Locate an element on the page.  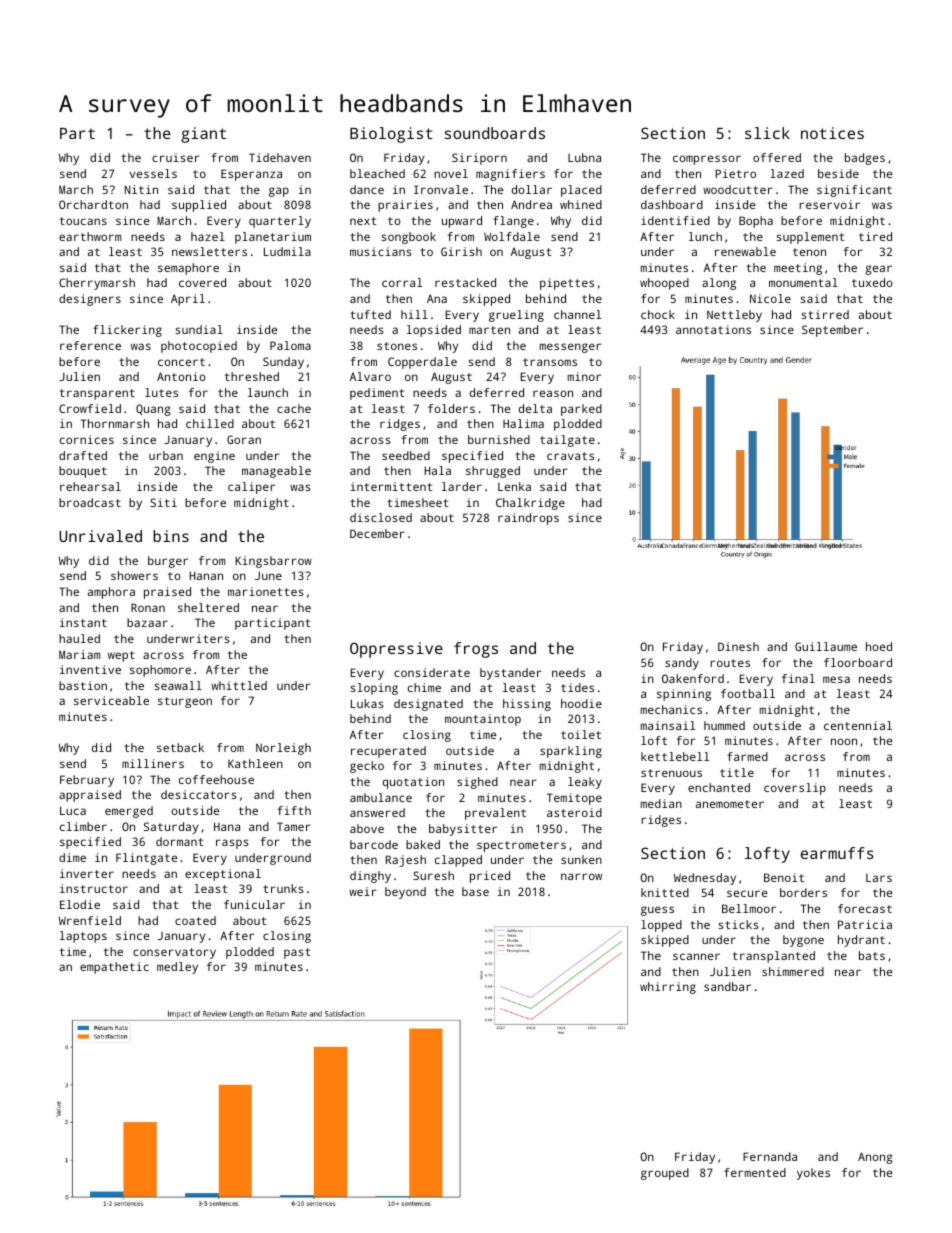
empathetic is located at coordinates (114, 968).
